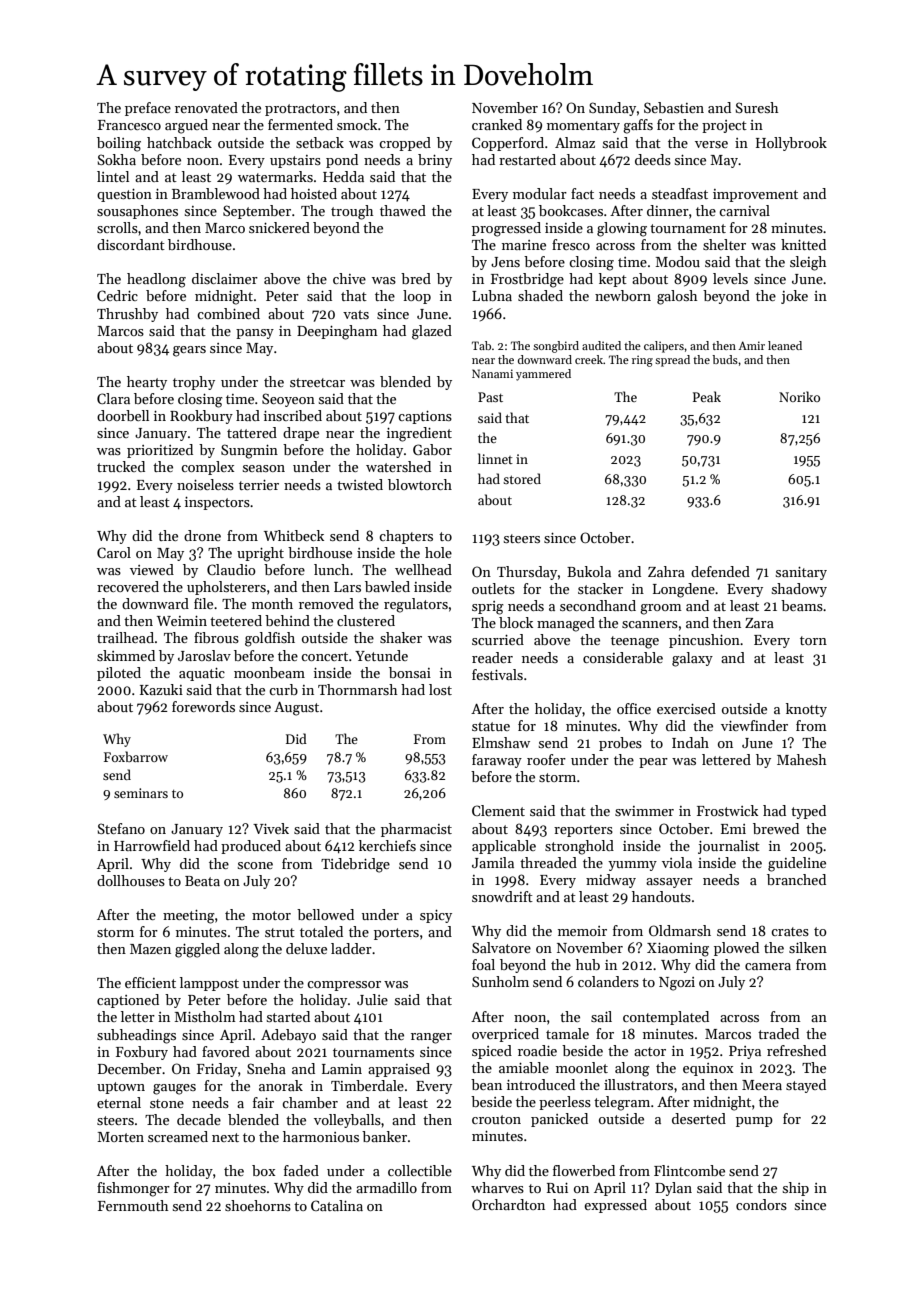  I want to click on Sunday, so click(612, 109).
